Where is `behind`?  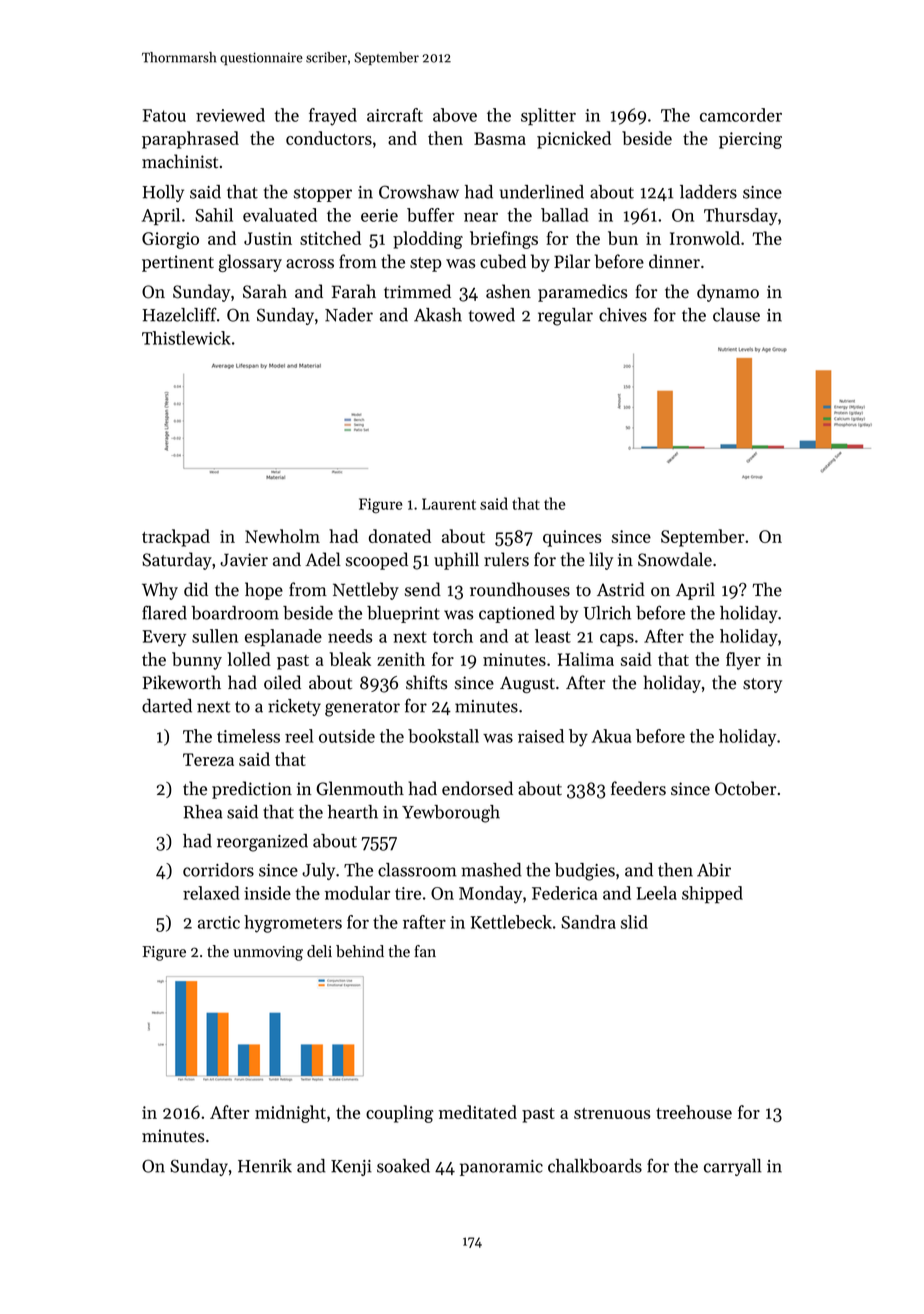
behind is located at coordinates (360, 951).
